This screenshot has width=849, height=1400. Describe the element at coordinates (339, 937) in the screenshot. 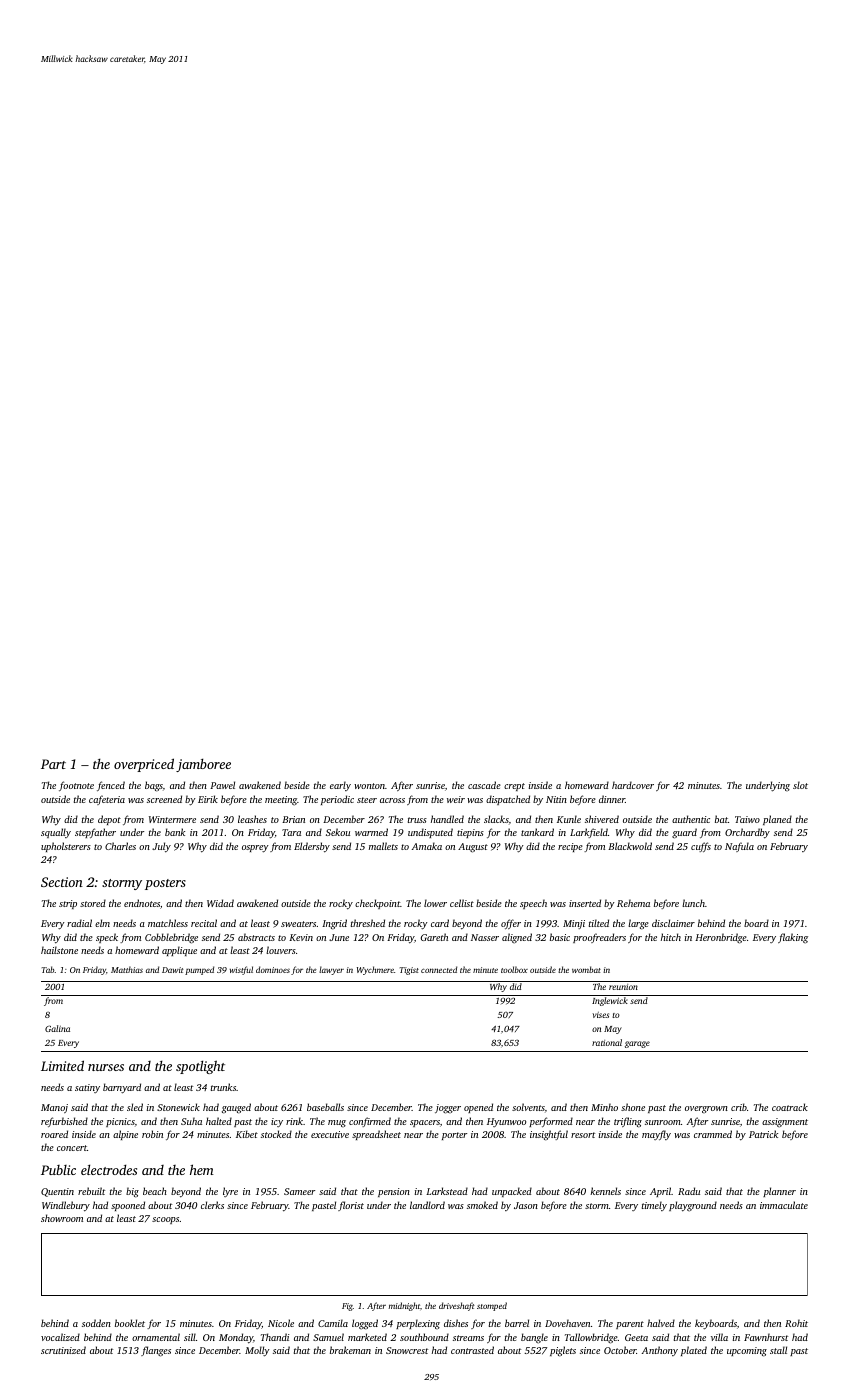

I see `June` at that location.
